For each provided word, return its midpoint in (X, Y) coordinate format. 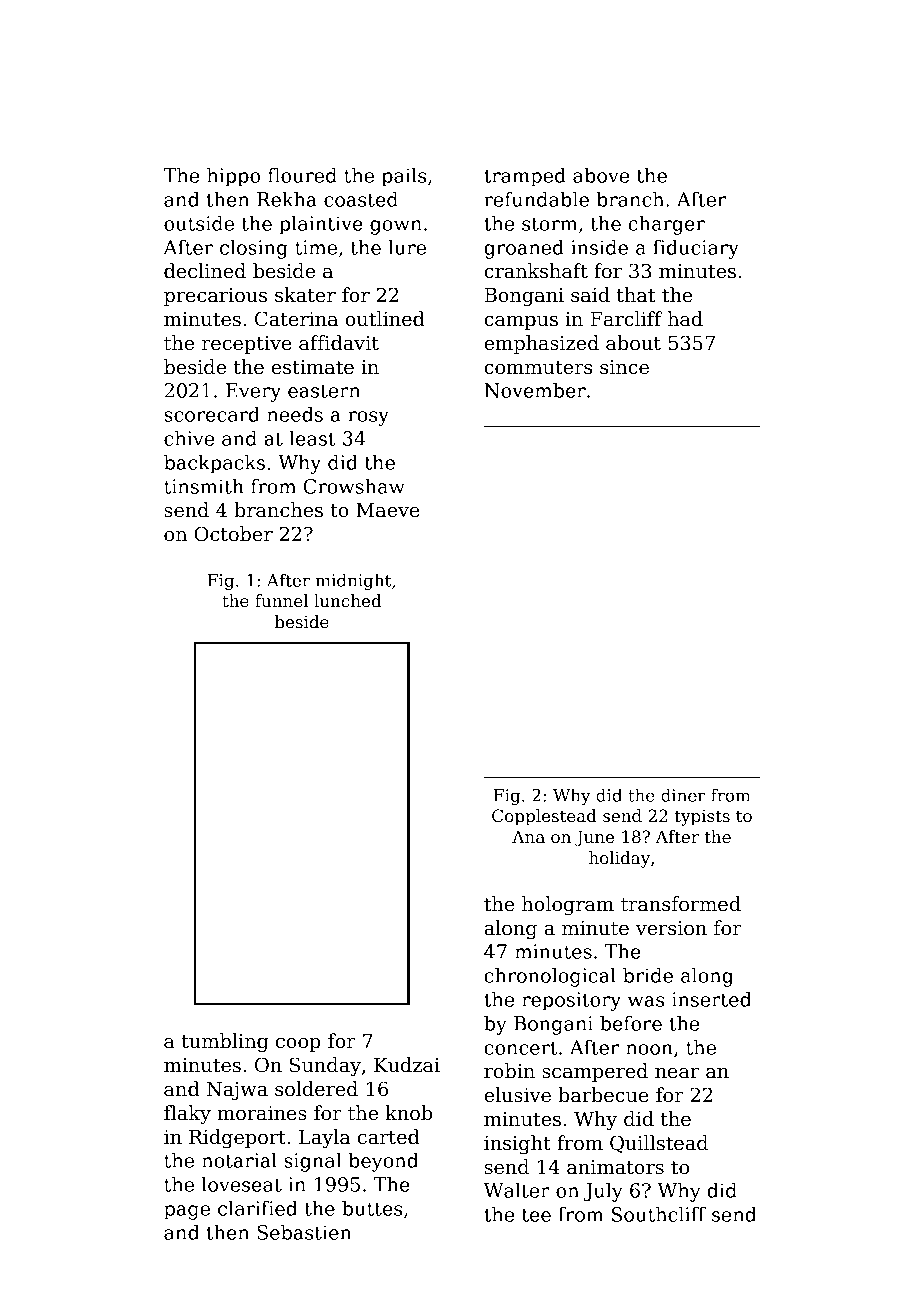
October (234, 534)
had (685, 319)
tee (536, 1215)
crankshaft (536, 271)
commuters (538, 368)
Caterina (296, 319)
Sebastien (304, 1232)
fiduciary (696, 249)
